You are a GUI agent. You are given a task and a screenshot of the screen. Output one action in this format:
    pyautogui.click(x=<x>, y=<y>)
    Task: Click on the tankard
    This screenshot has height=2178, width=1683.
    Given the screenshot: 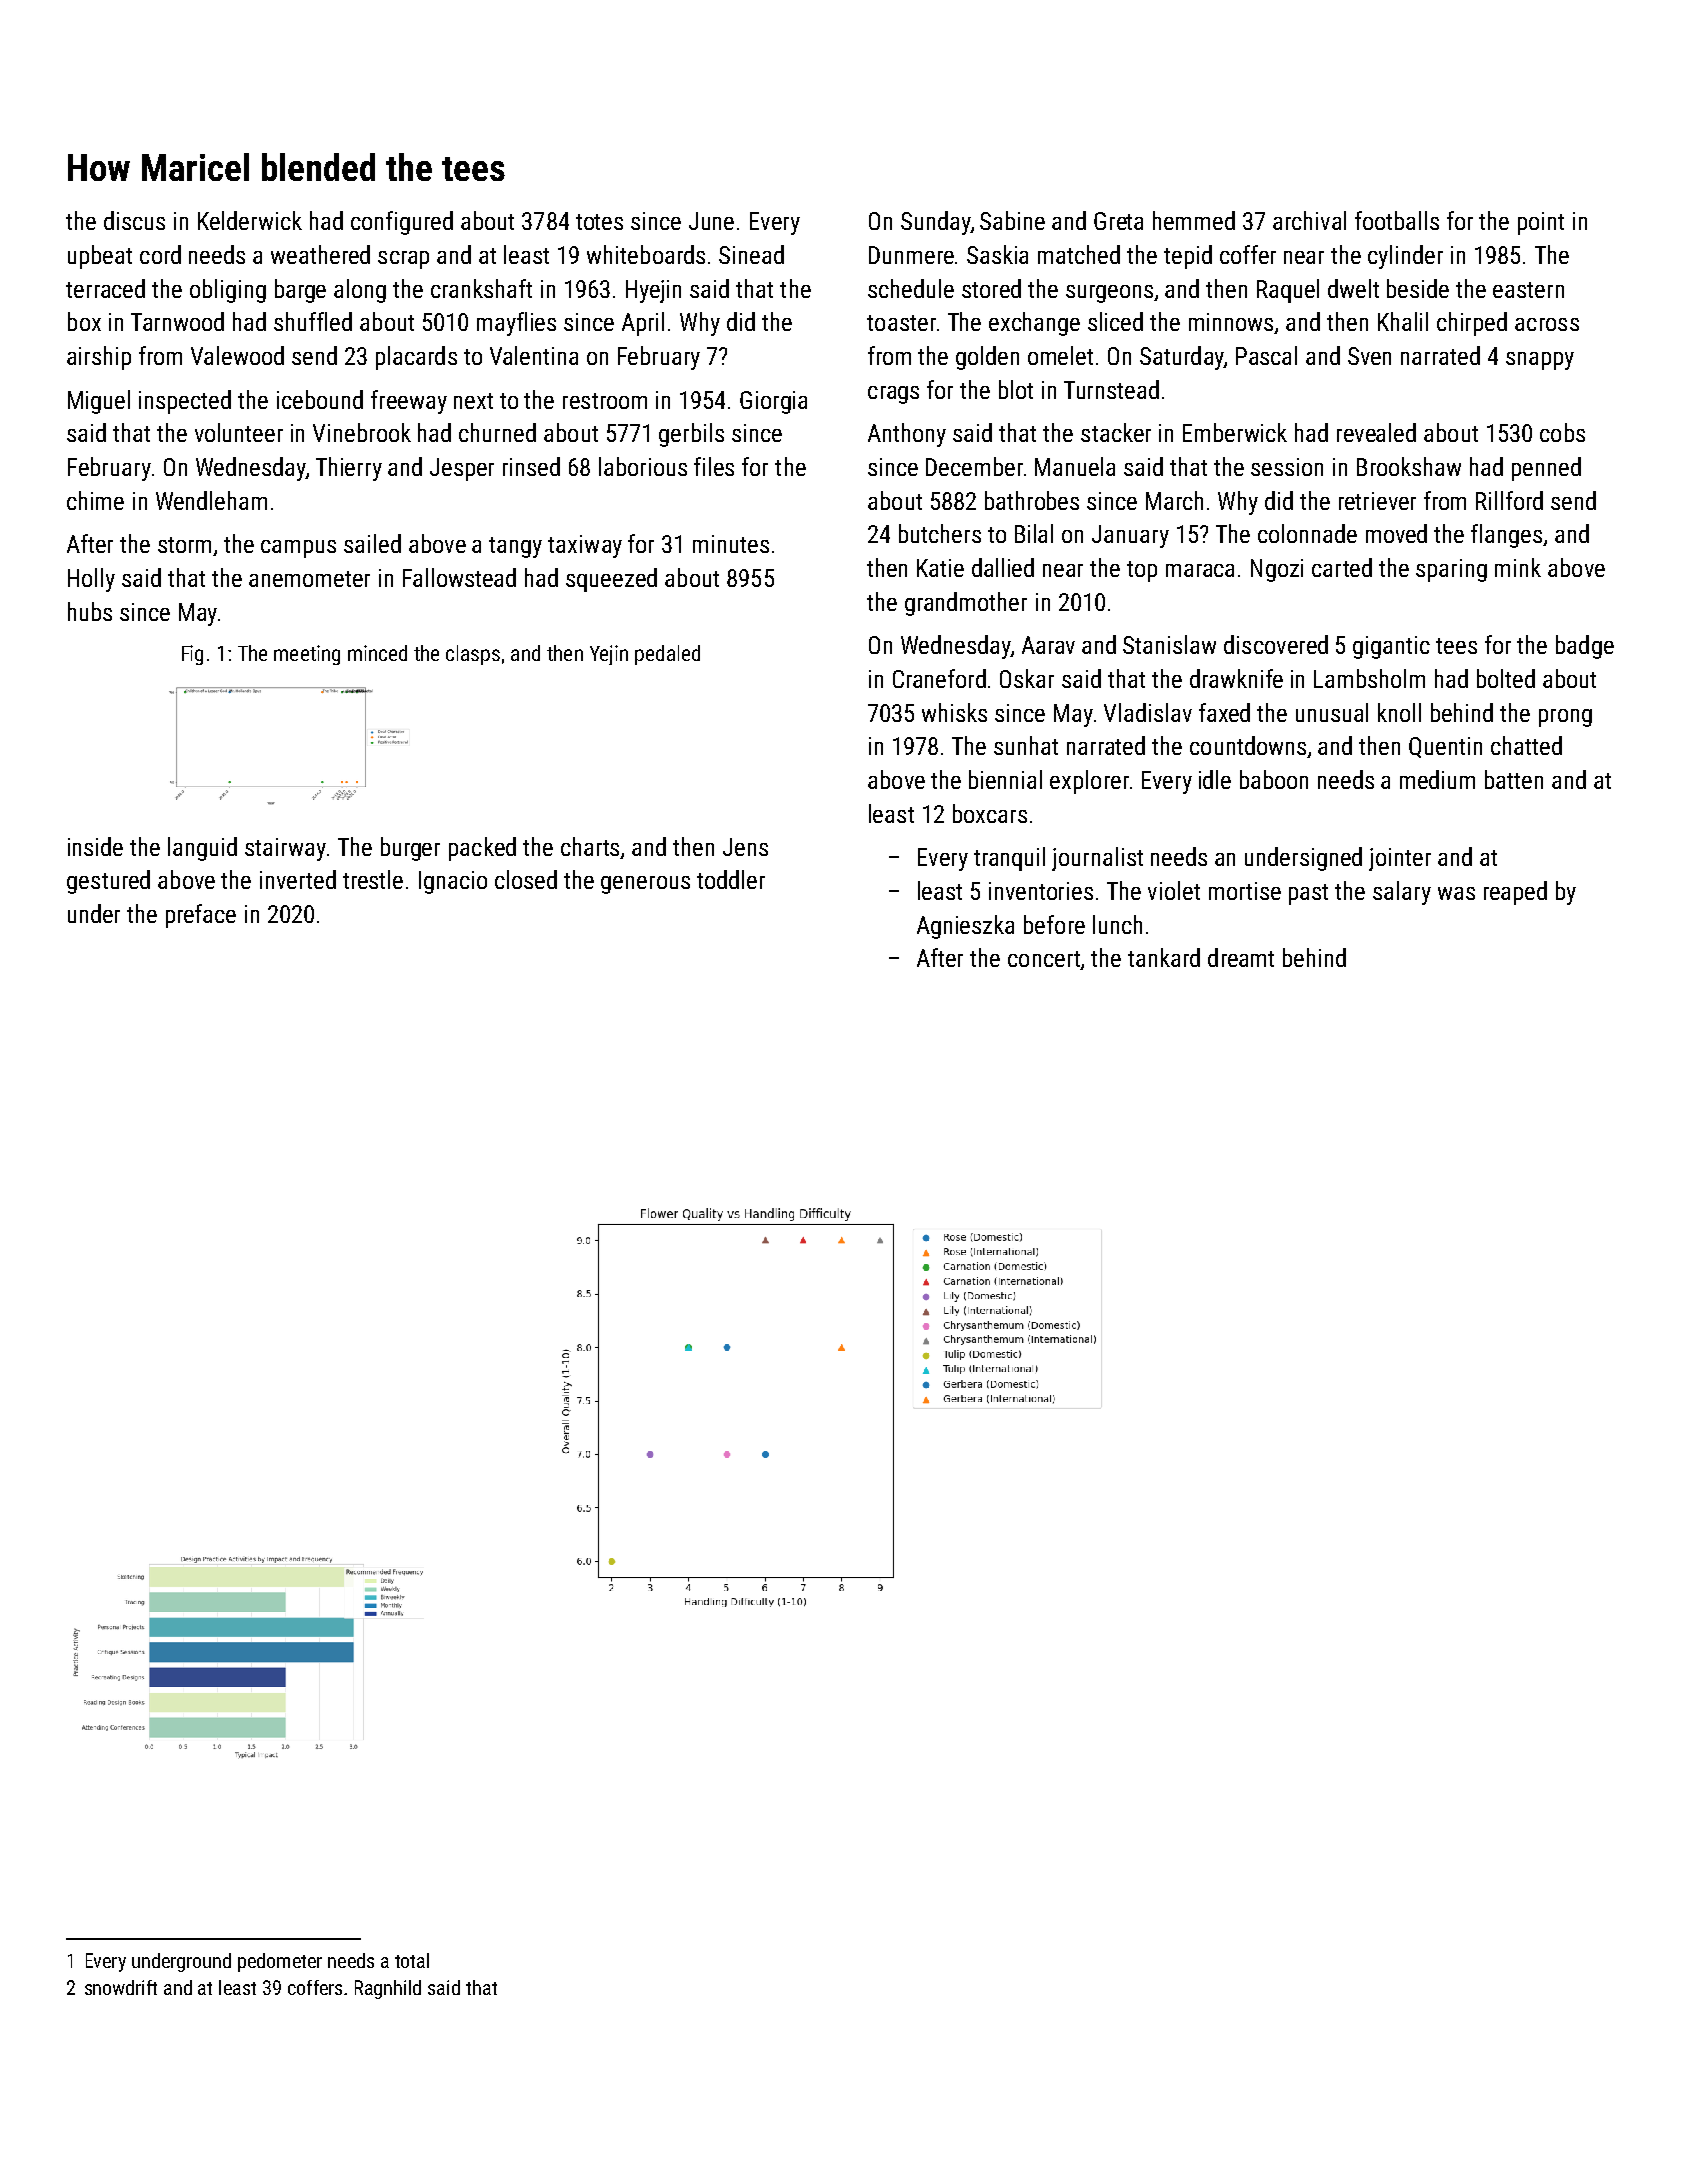 What is the action you would take?
    pyautogui.click(x=1164, y=957)
